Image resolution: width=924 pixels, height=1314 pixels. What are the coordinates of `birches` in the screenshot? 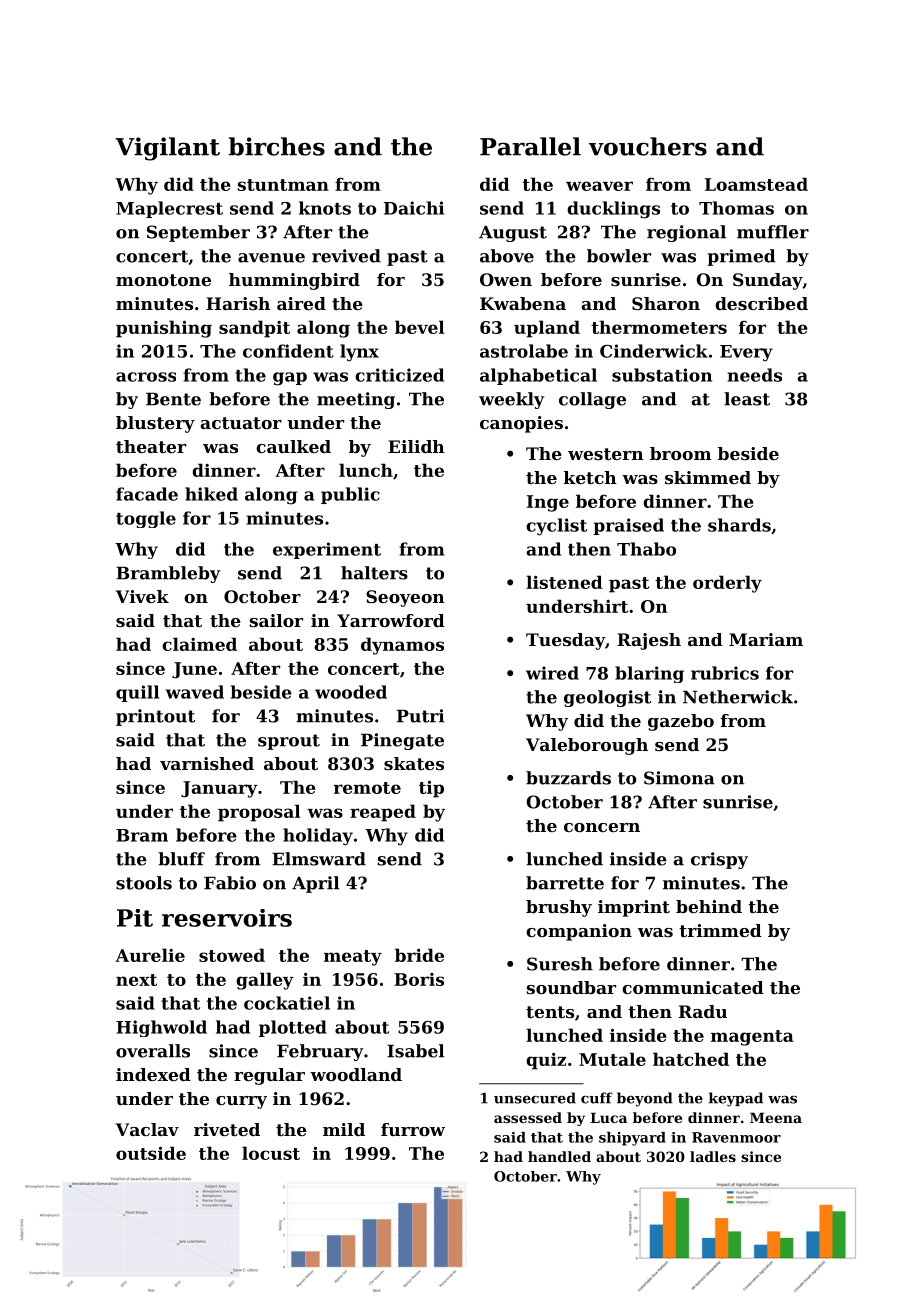 It's located at (277, 146).
